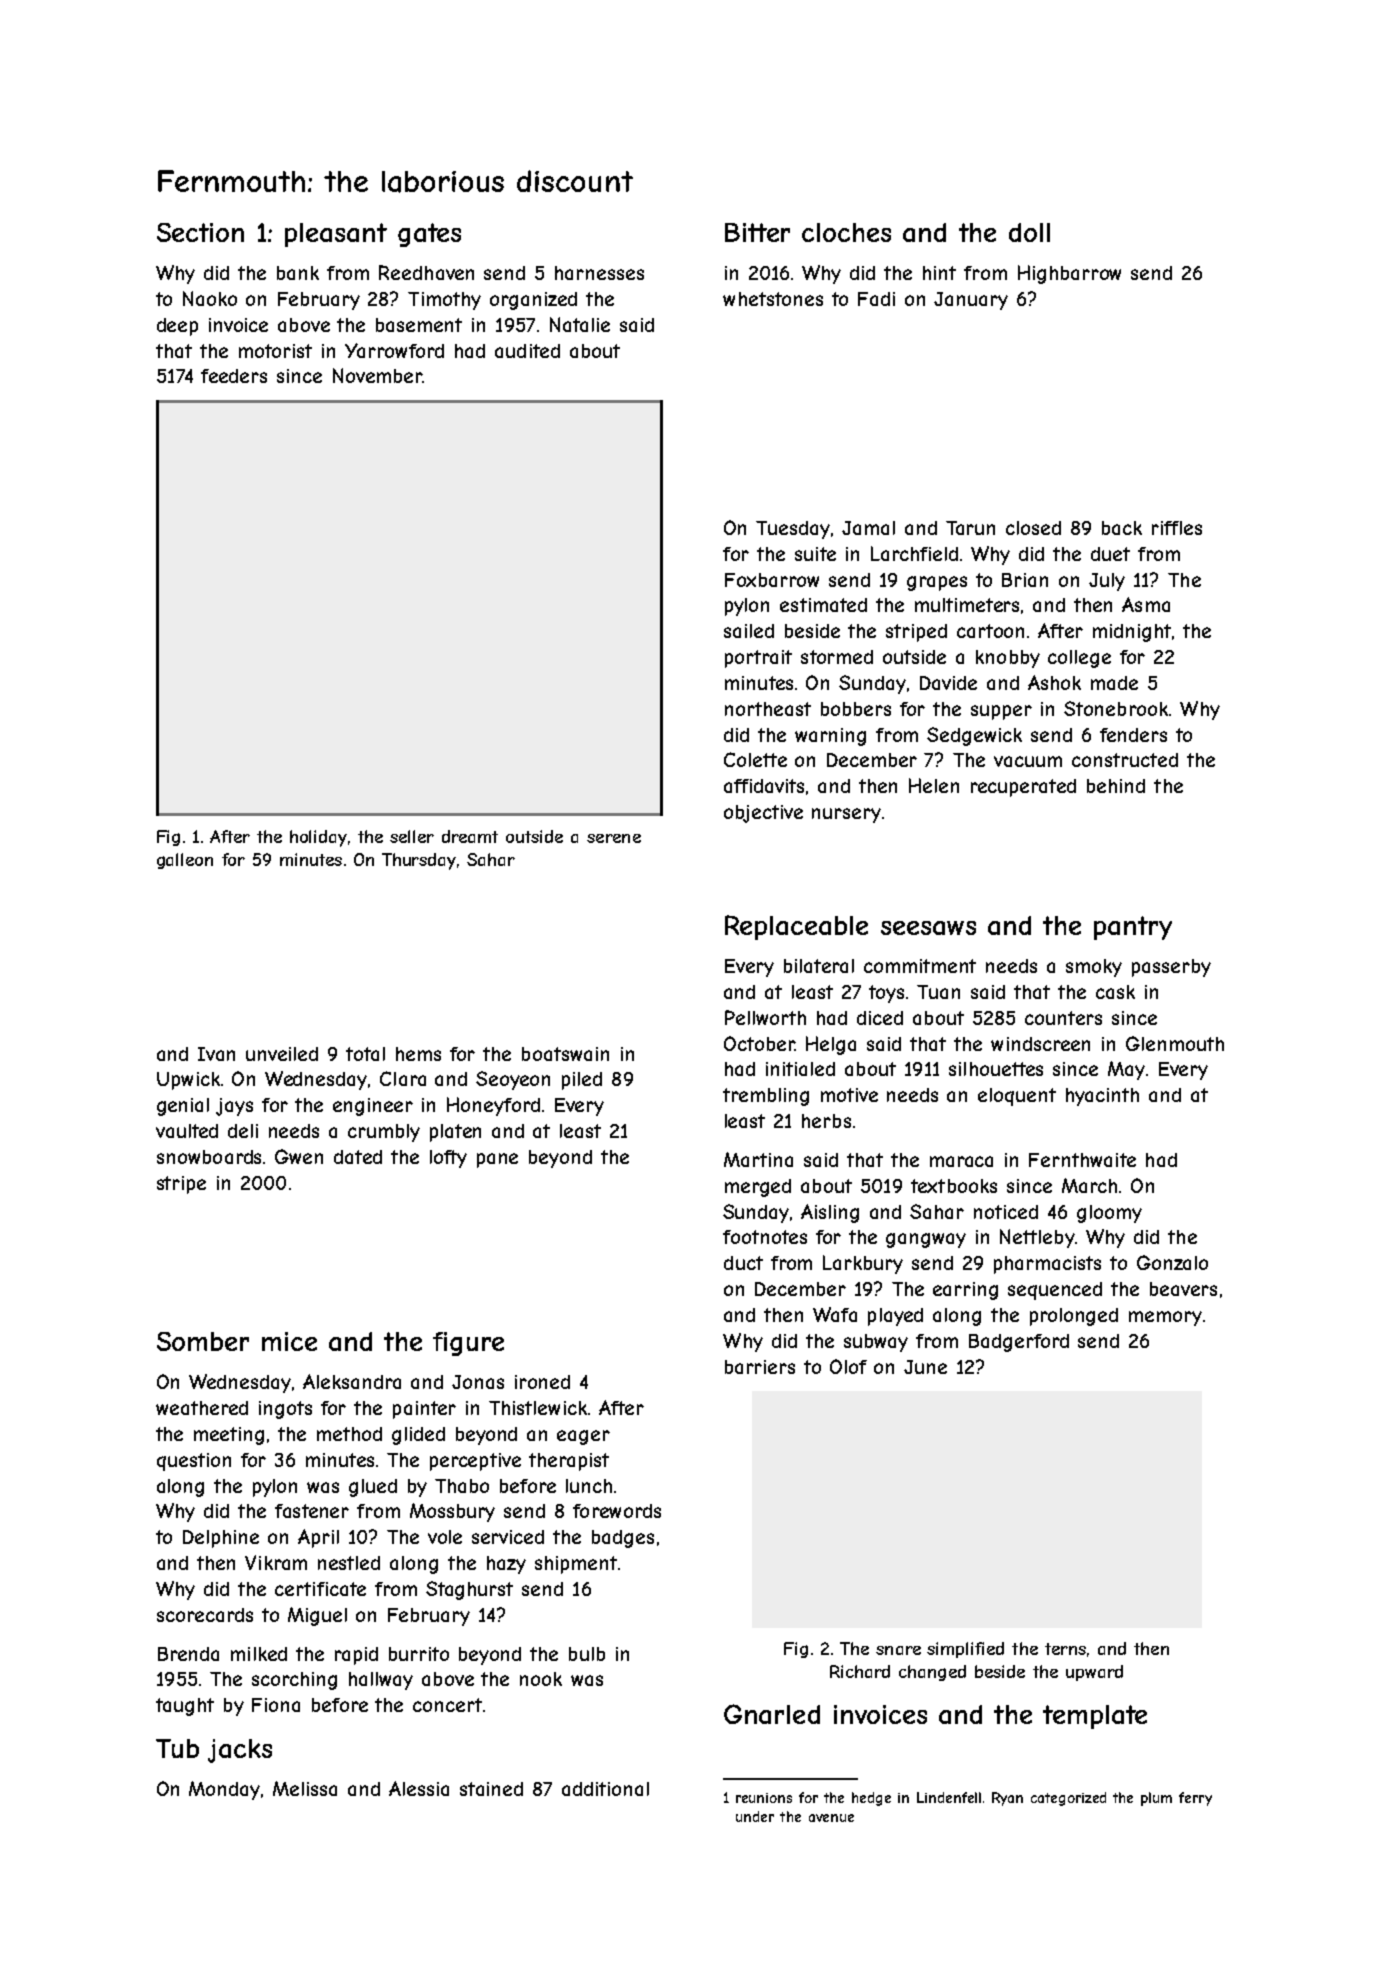  Describe the element at coordinates (527, 351) in the screenshot. I see `audited` at that location.
